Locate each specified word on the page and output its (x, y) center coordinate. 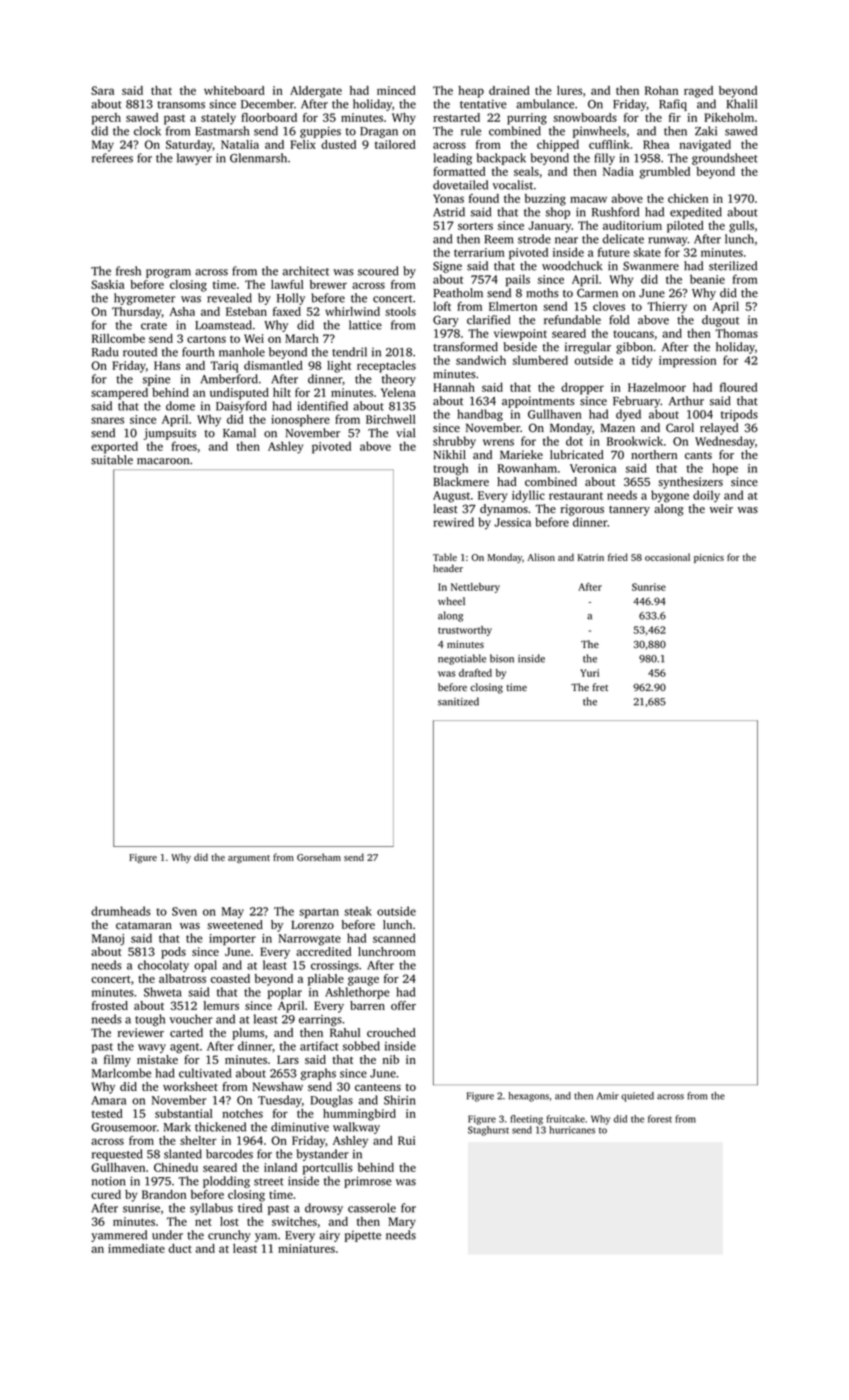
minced (396, 90)
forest (660, 1119)
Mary (402, 1223)
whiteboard (234, 90)
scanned (394, 938)
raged (698, 92)
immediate (136, 1248)
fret (600, 687)
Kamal (239, 433)
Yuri (589, 673)
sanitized (458, 701)
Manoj (108, 940)
